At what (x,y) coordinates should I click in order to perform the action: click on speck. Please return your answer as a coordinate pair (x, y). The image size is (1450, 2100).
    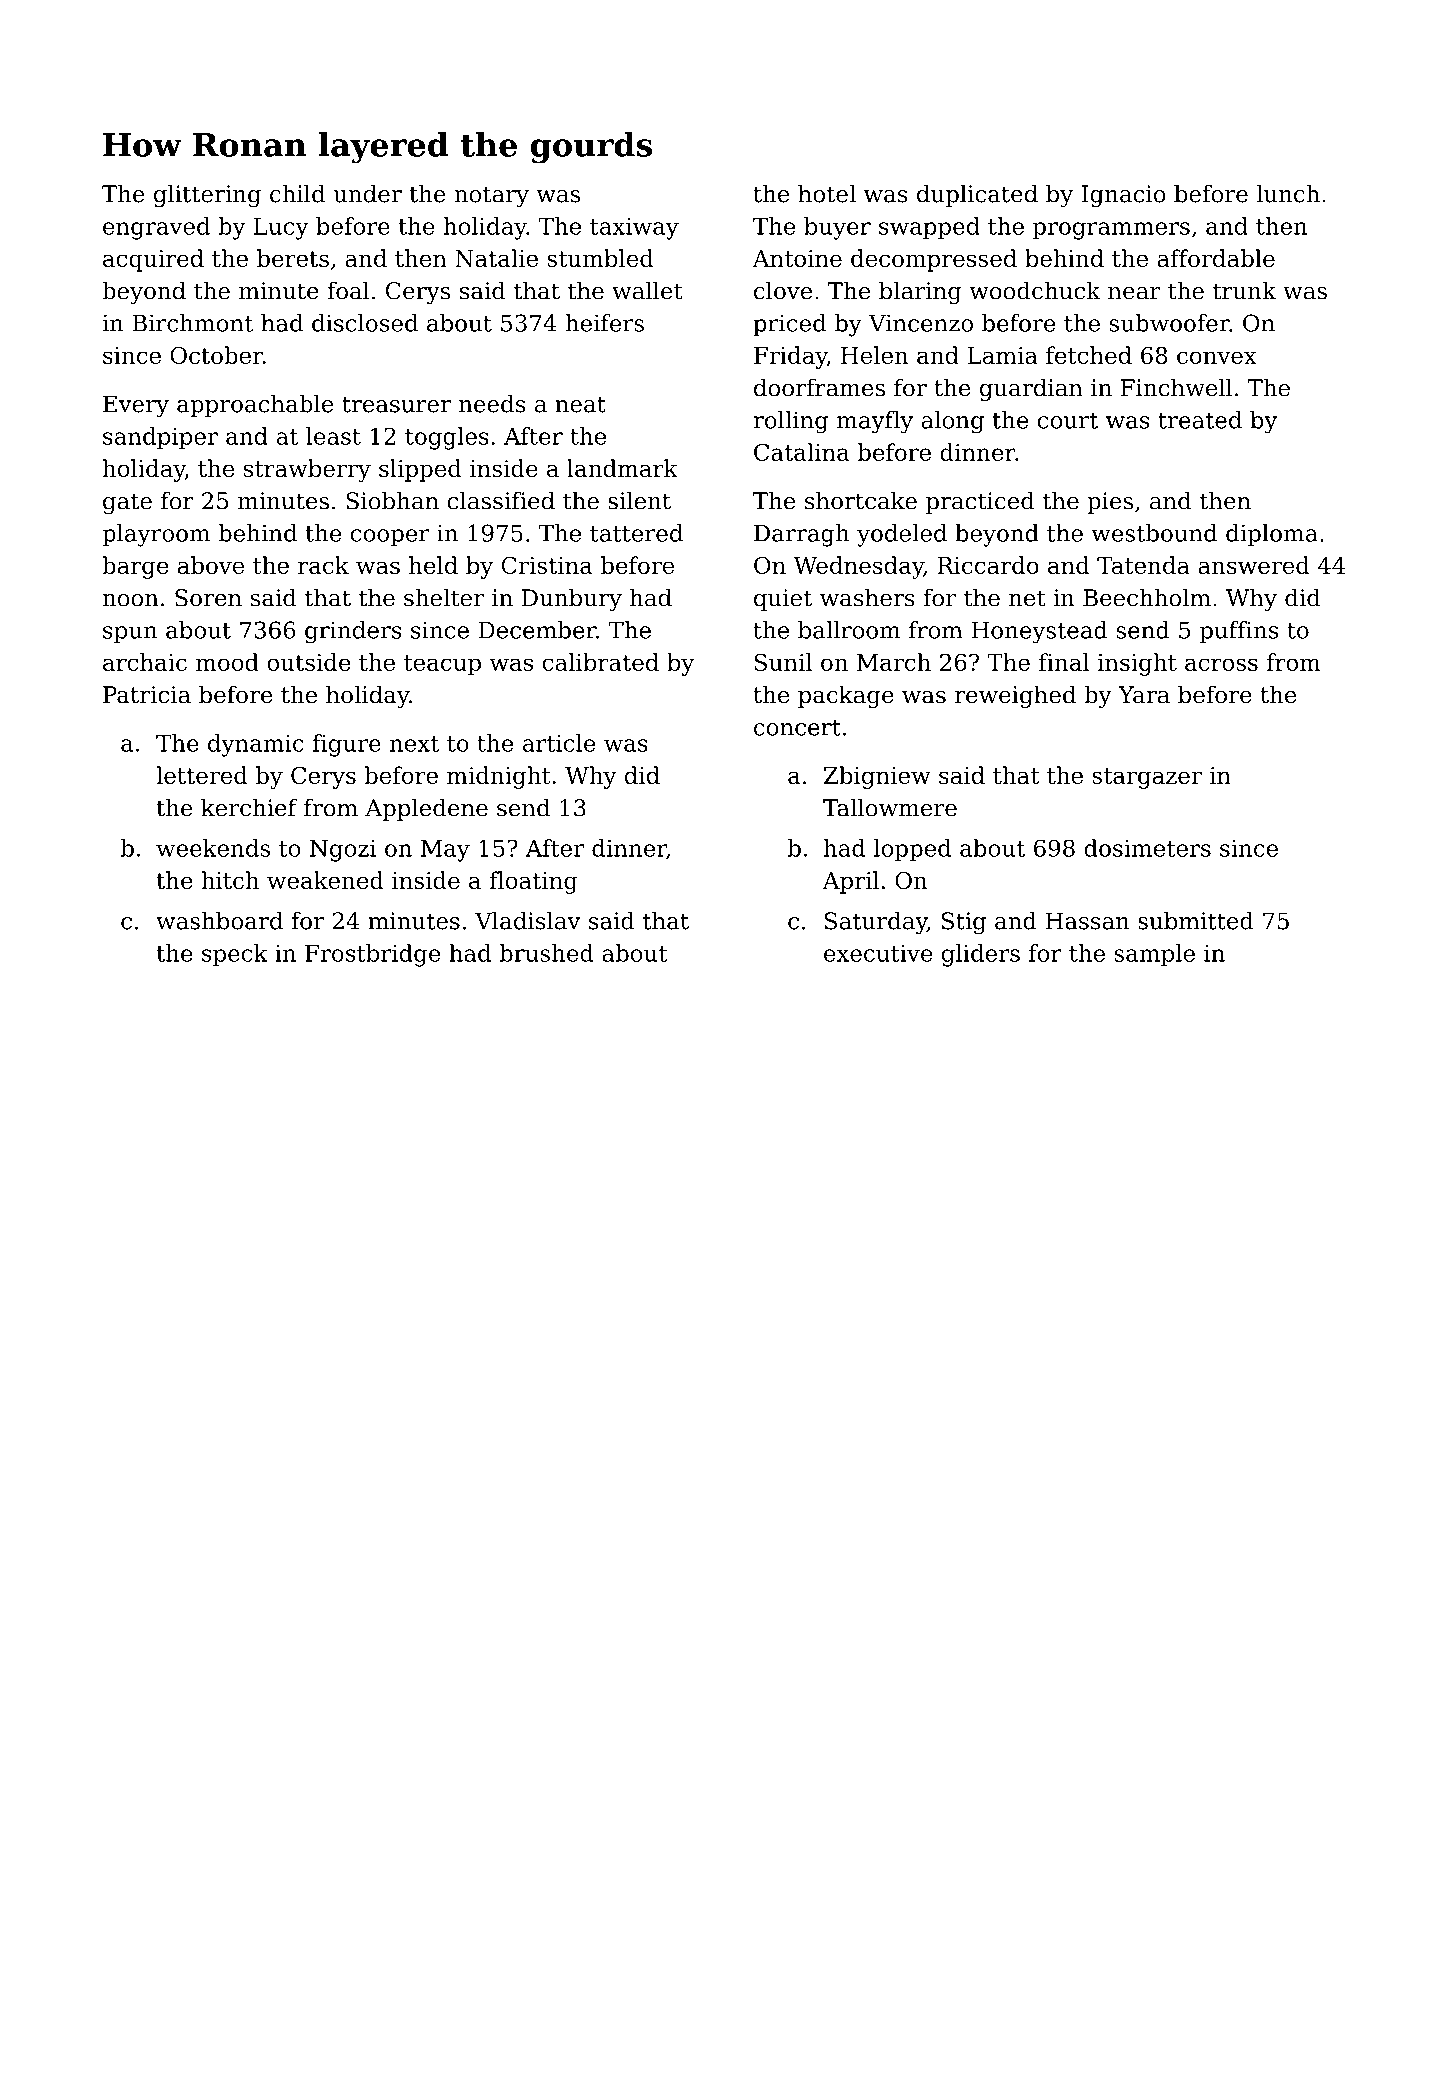
    Looking at the image, I should click on (235, 955).
